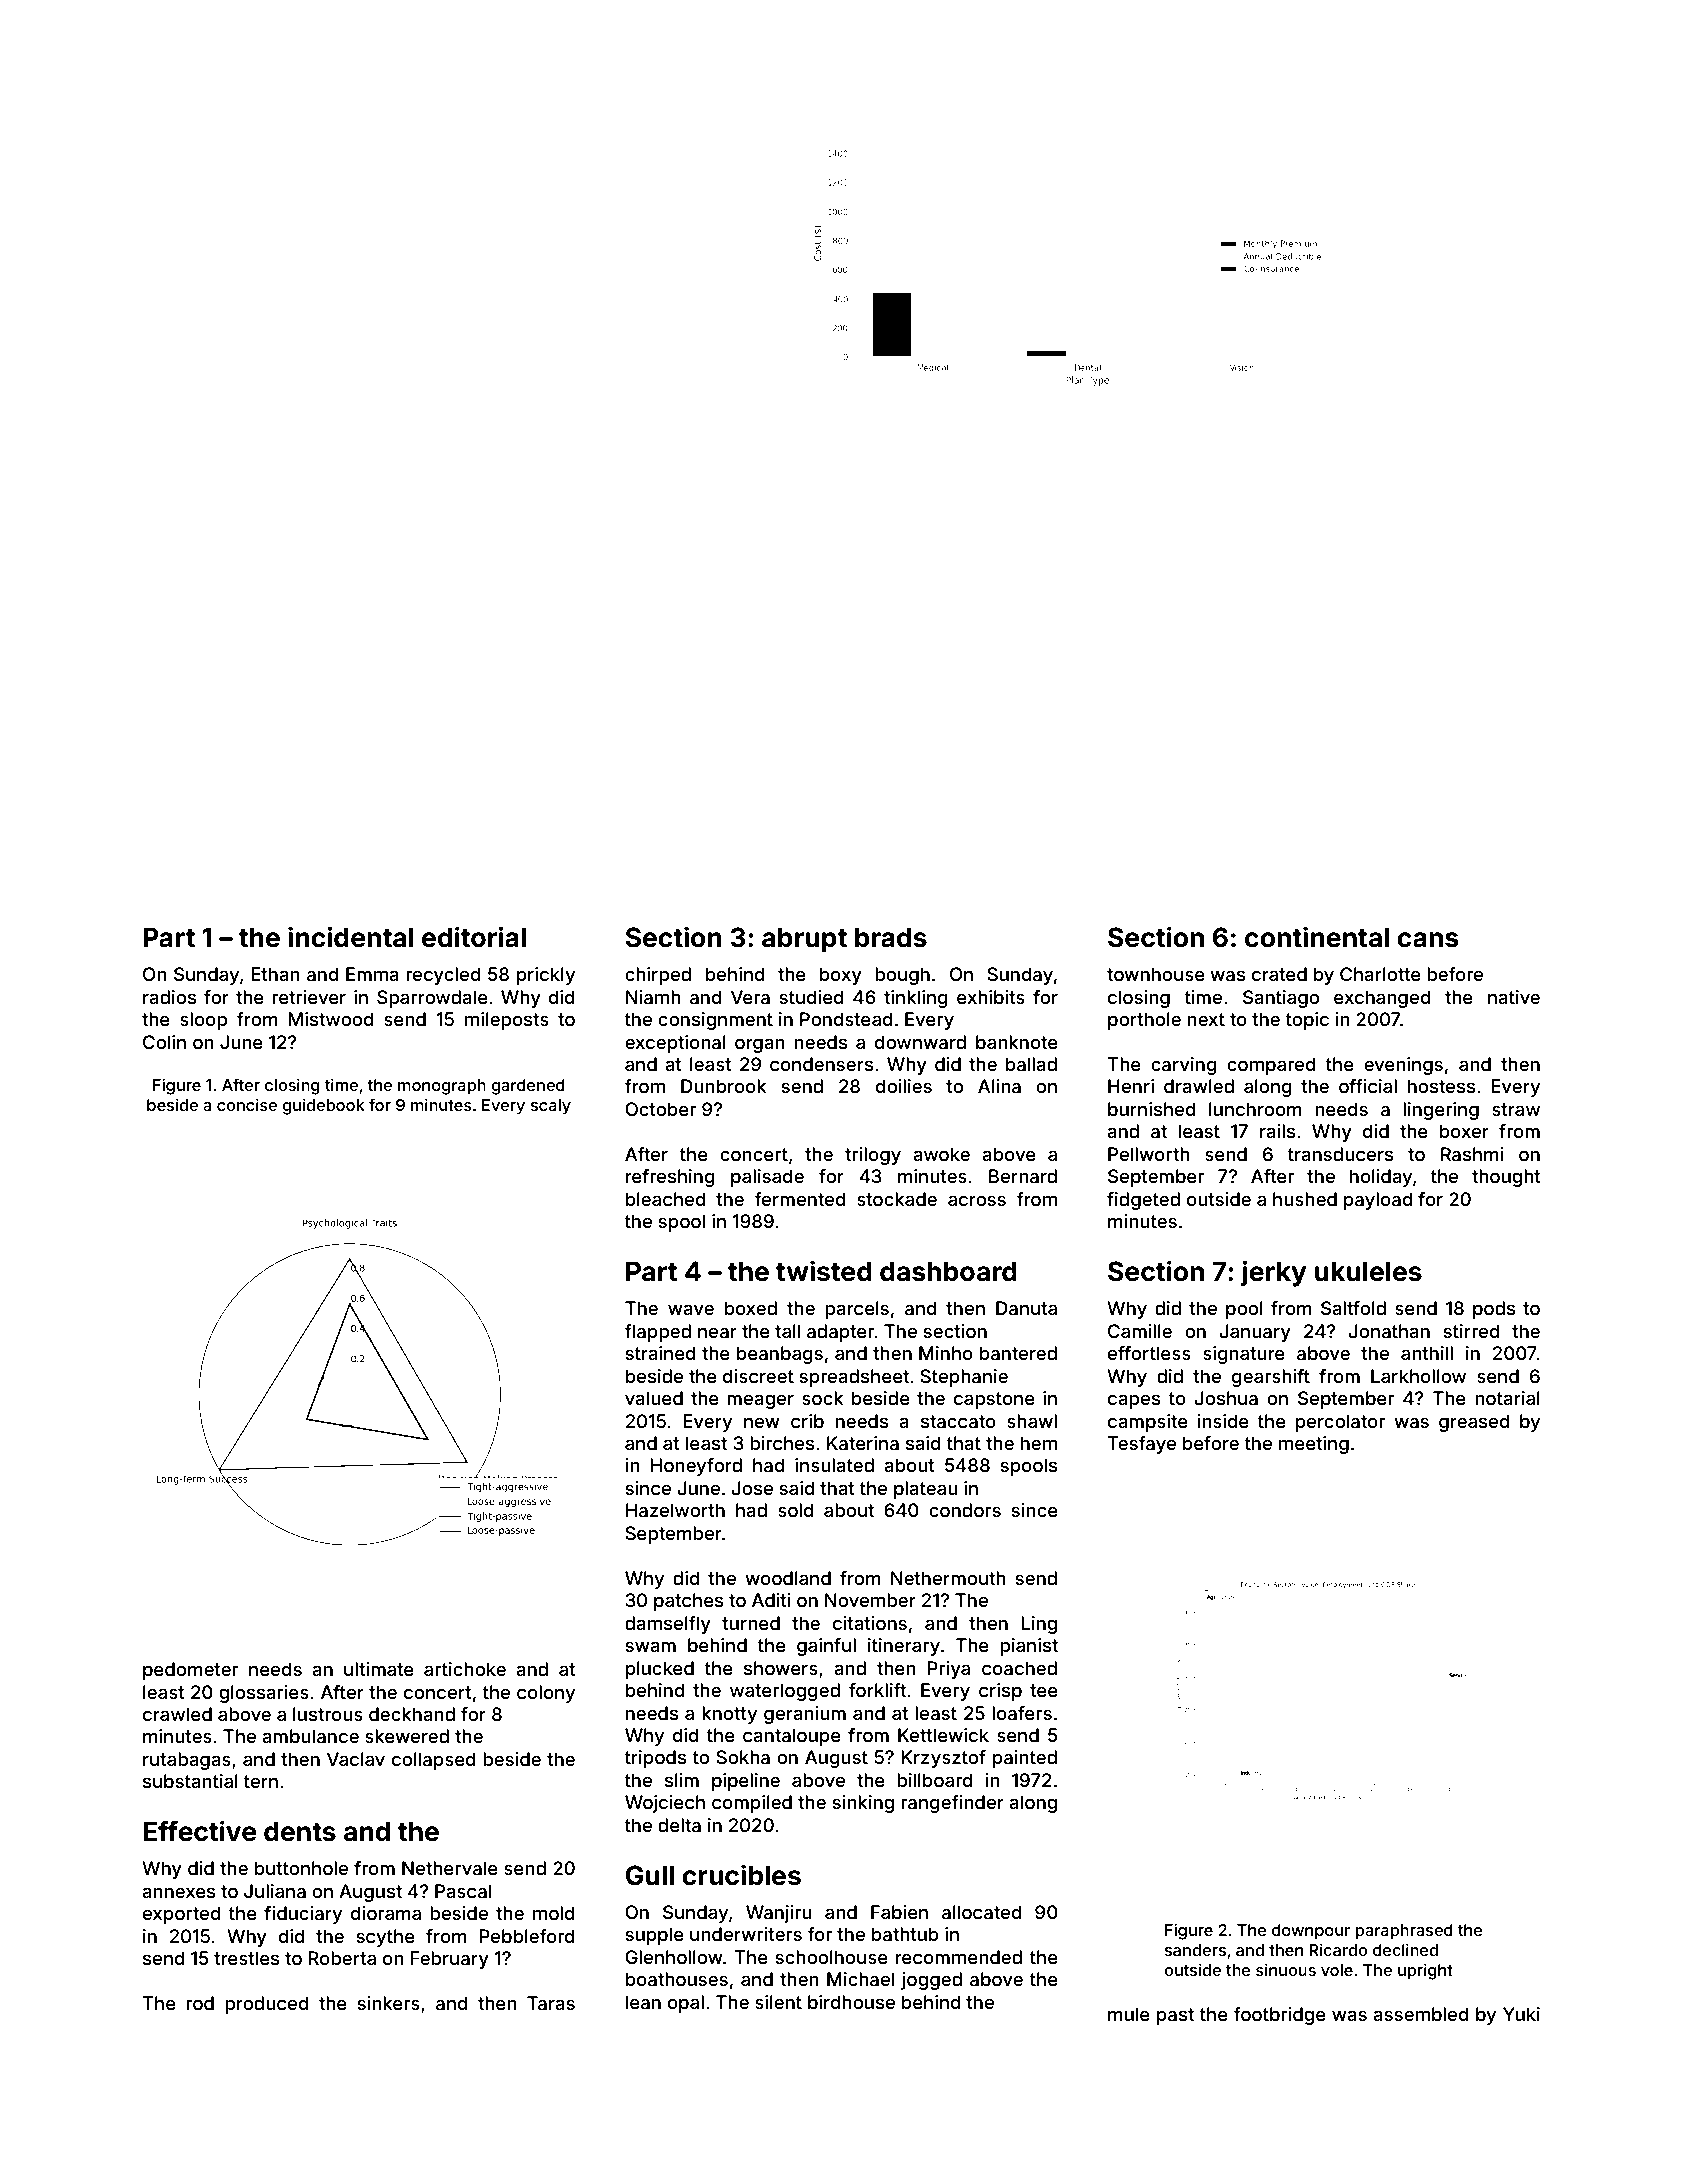 The image size is (1683, 2178). Describe the element at coordinates (1025, 1759) in the screenshot. I see `painted` at that location.
